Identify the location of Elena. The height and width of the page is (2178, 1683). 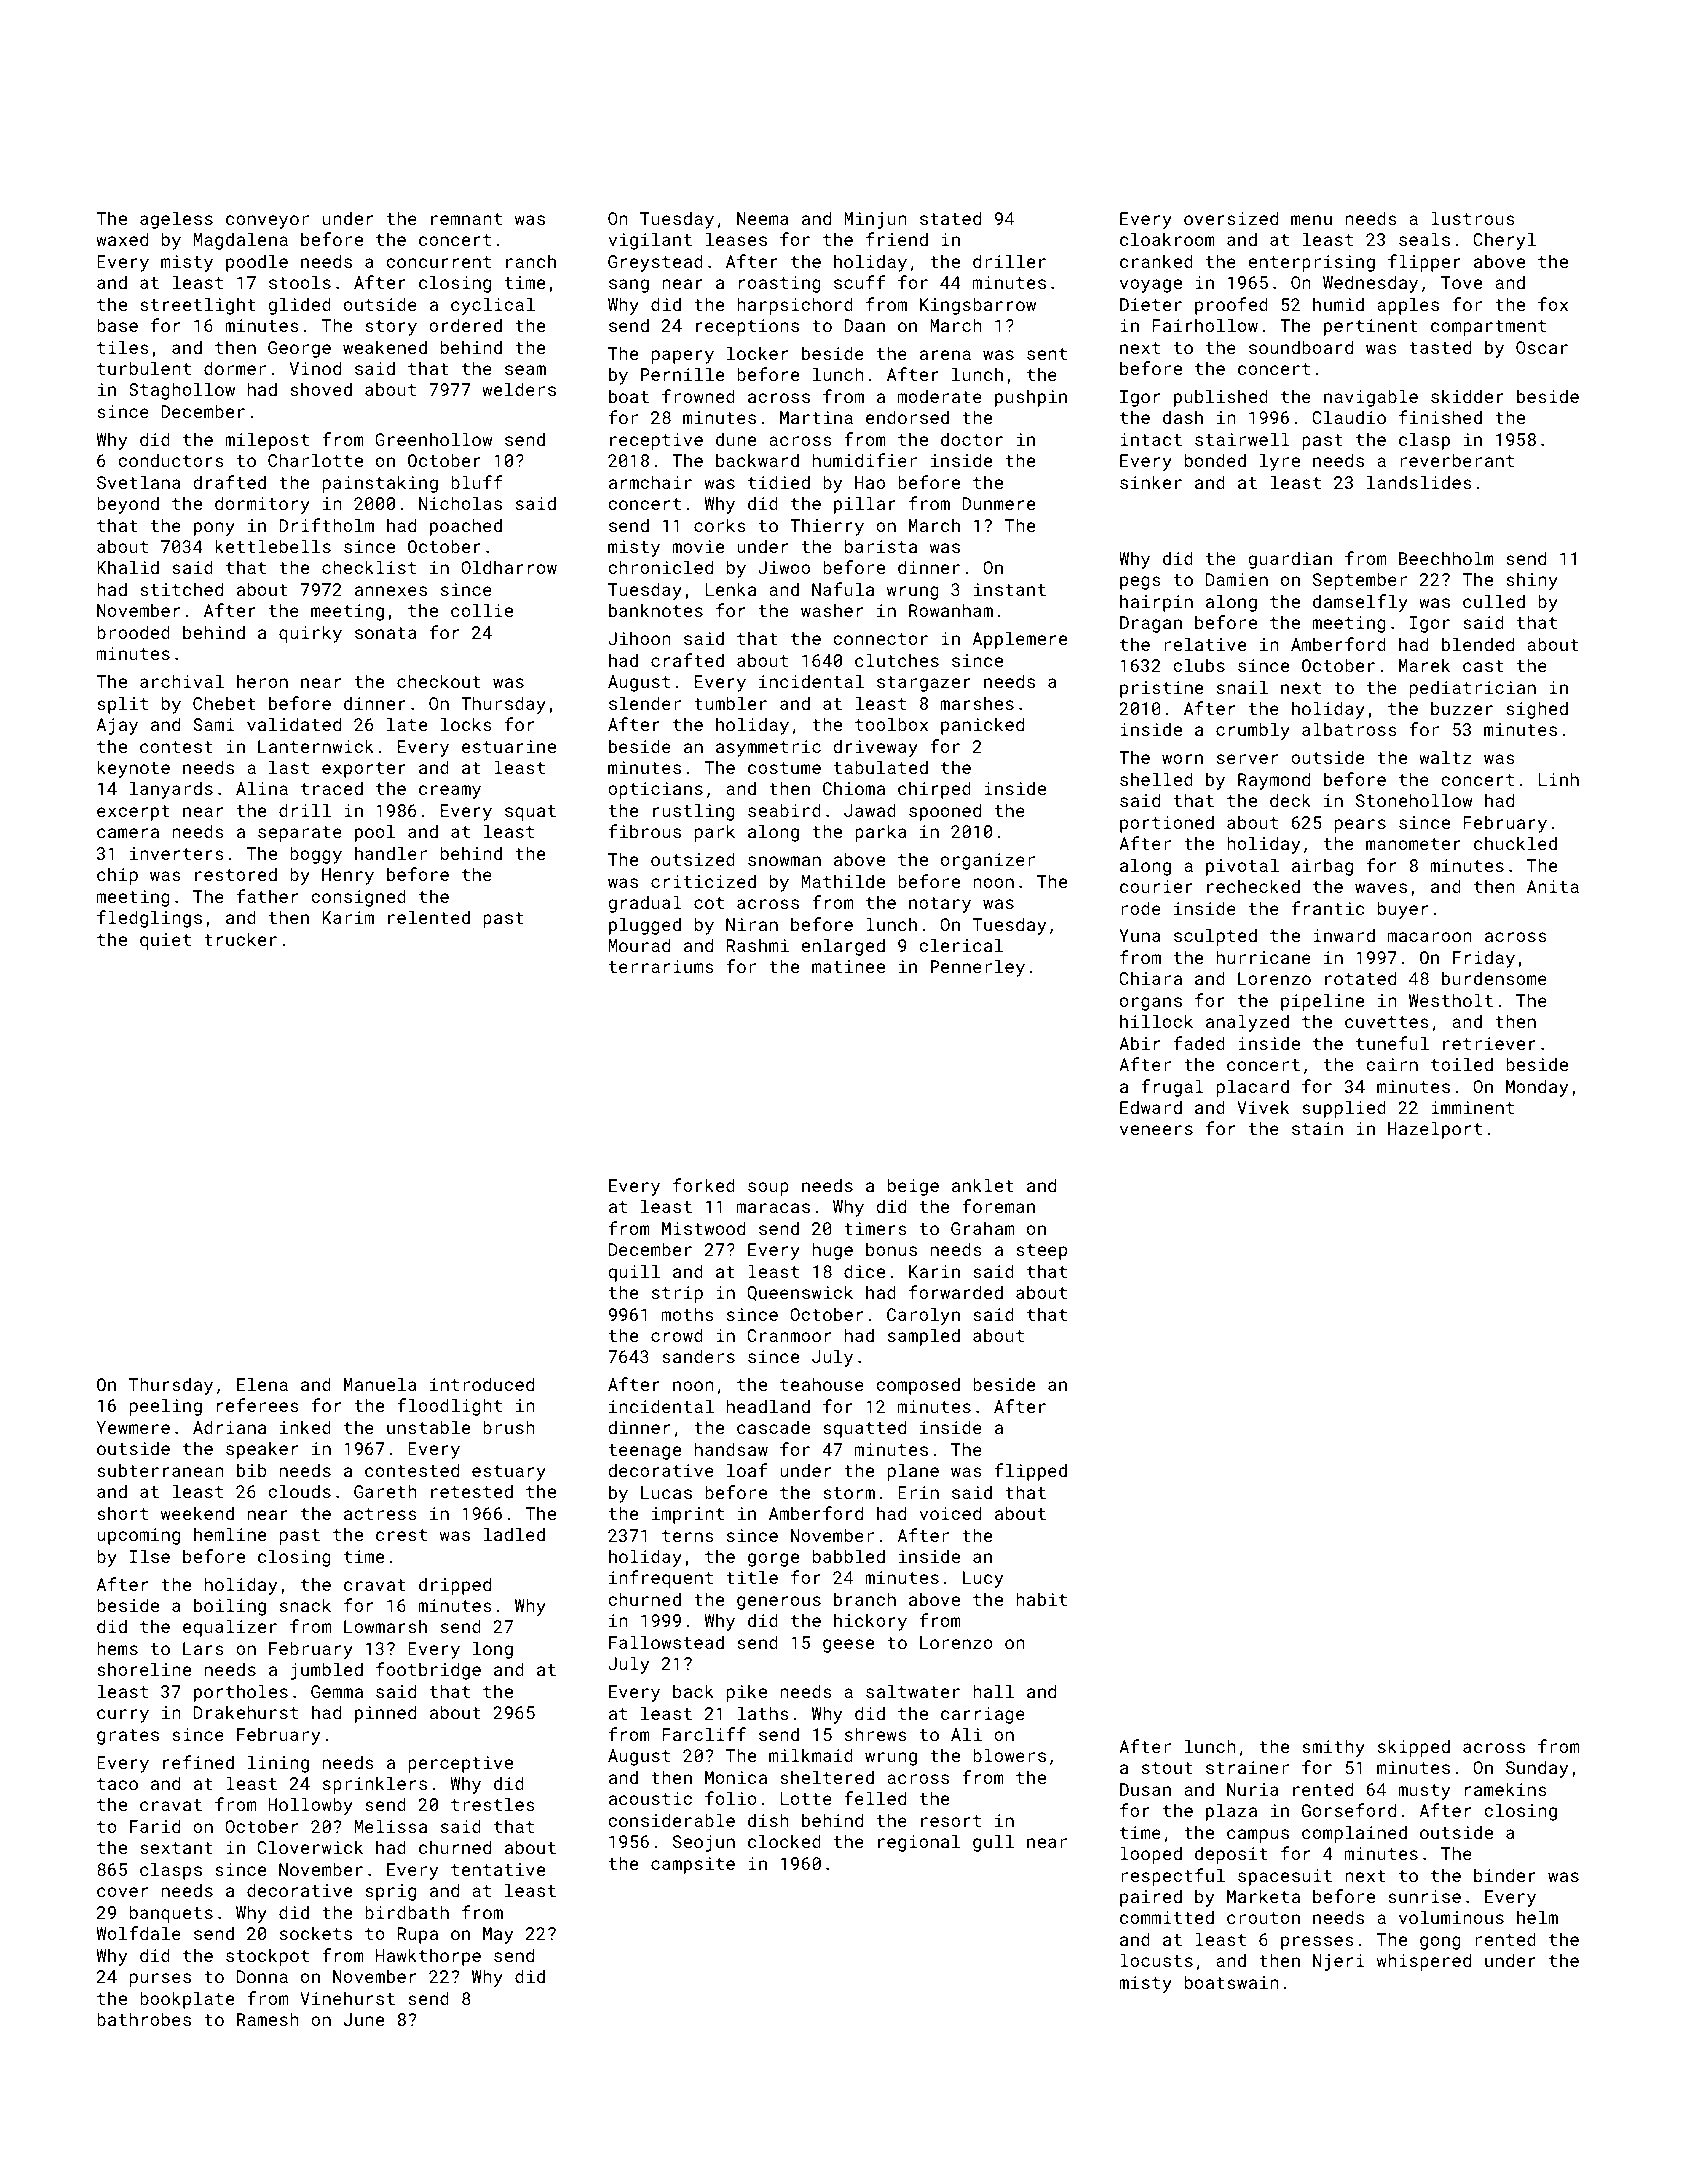
(262, 1384).
